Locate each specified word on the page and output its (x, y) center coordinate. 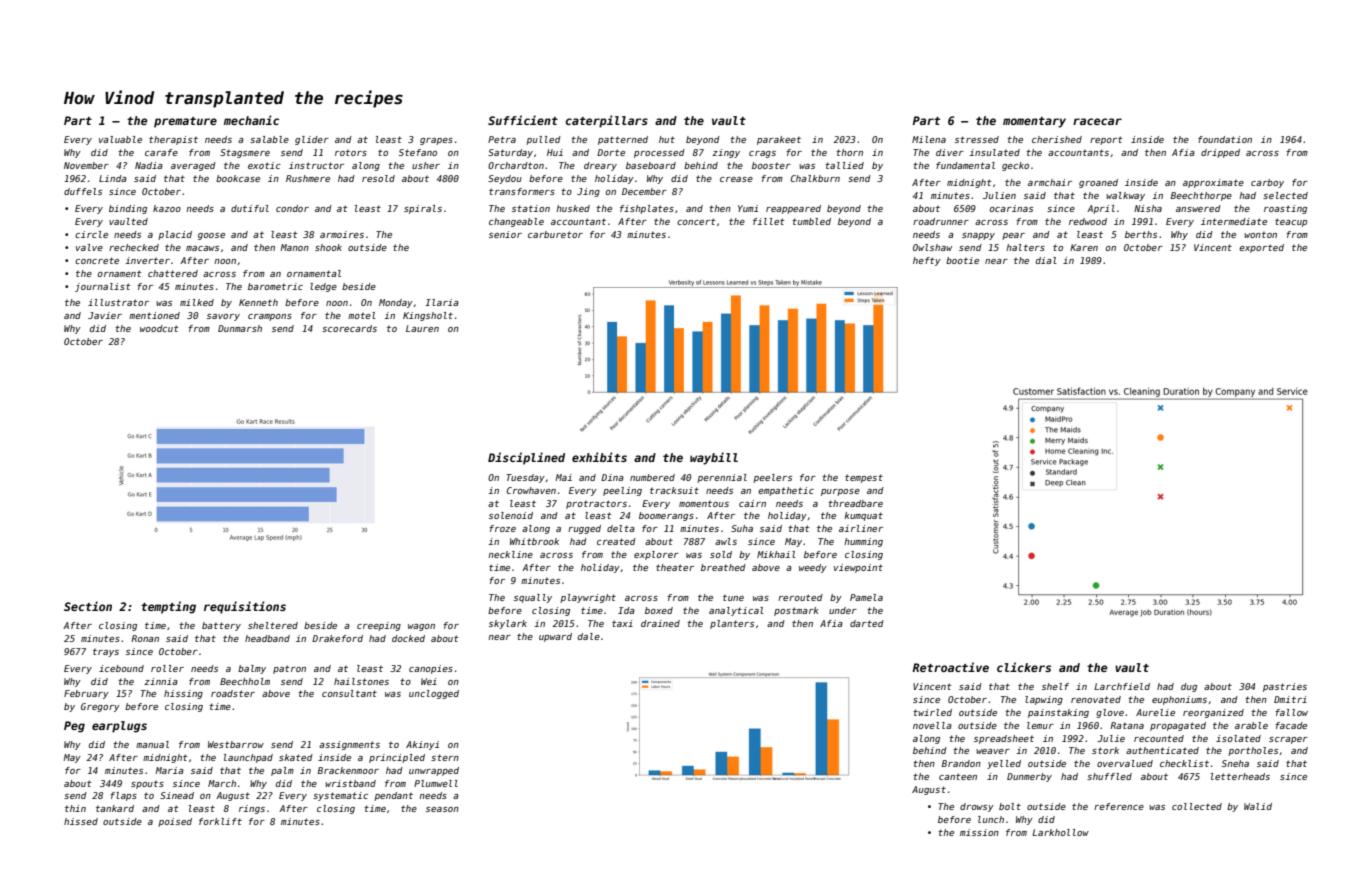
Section (88, 606)
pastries (1285, 687)
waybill (714, 458)
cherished (1057, 139)
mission (979, 832)
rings (252, 809)
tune (733, 598)
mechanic (251, 120)
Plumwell (436, 783)
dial (1046, 260)
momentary (1034, 122)
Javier (105, 315)
